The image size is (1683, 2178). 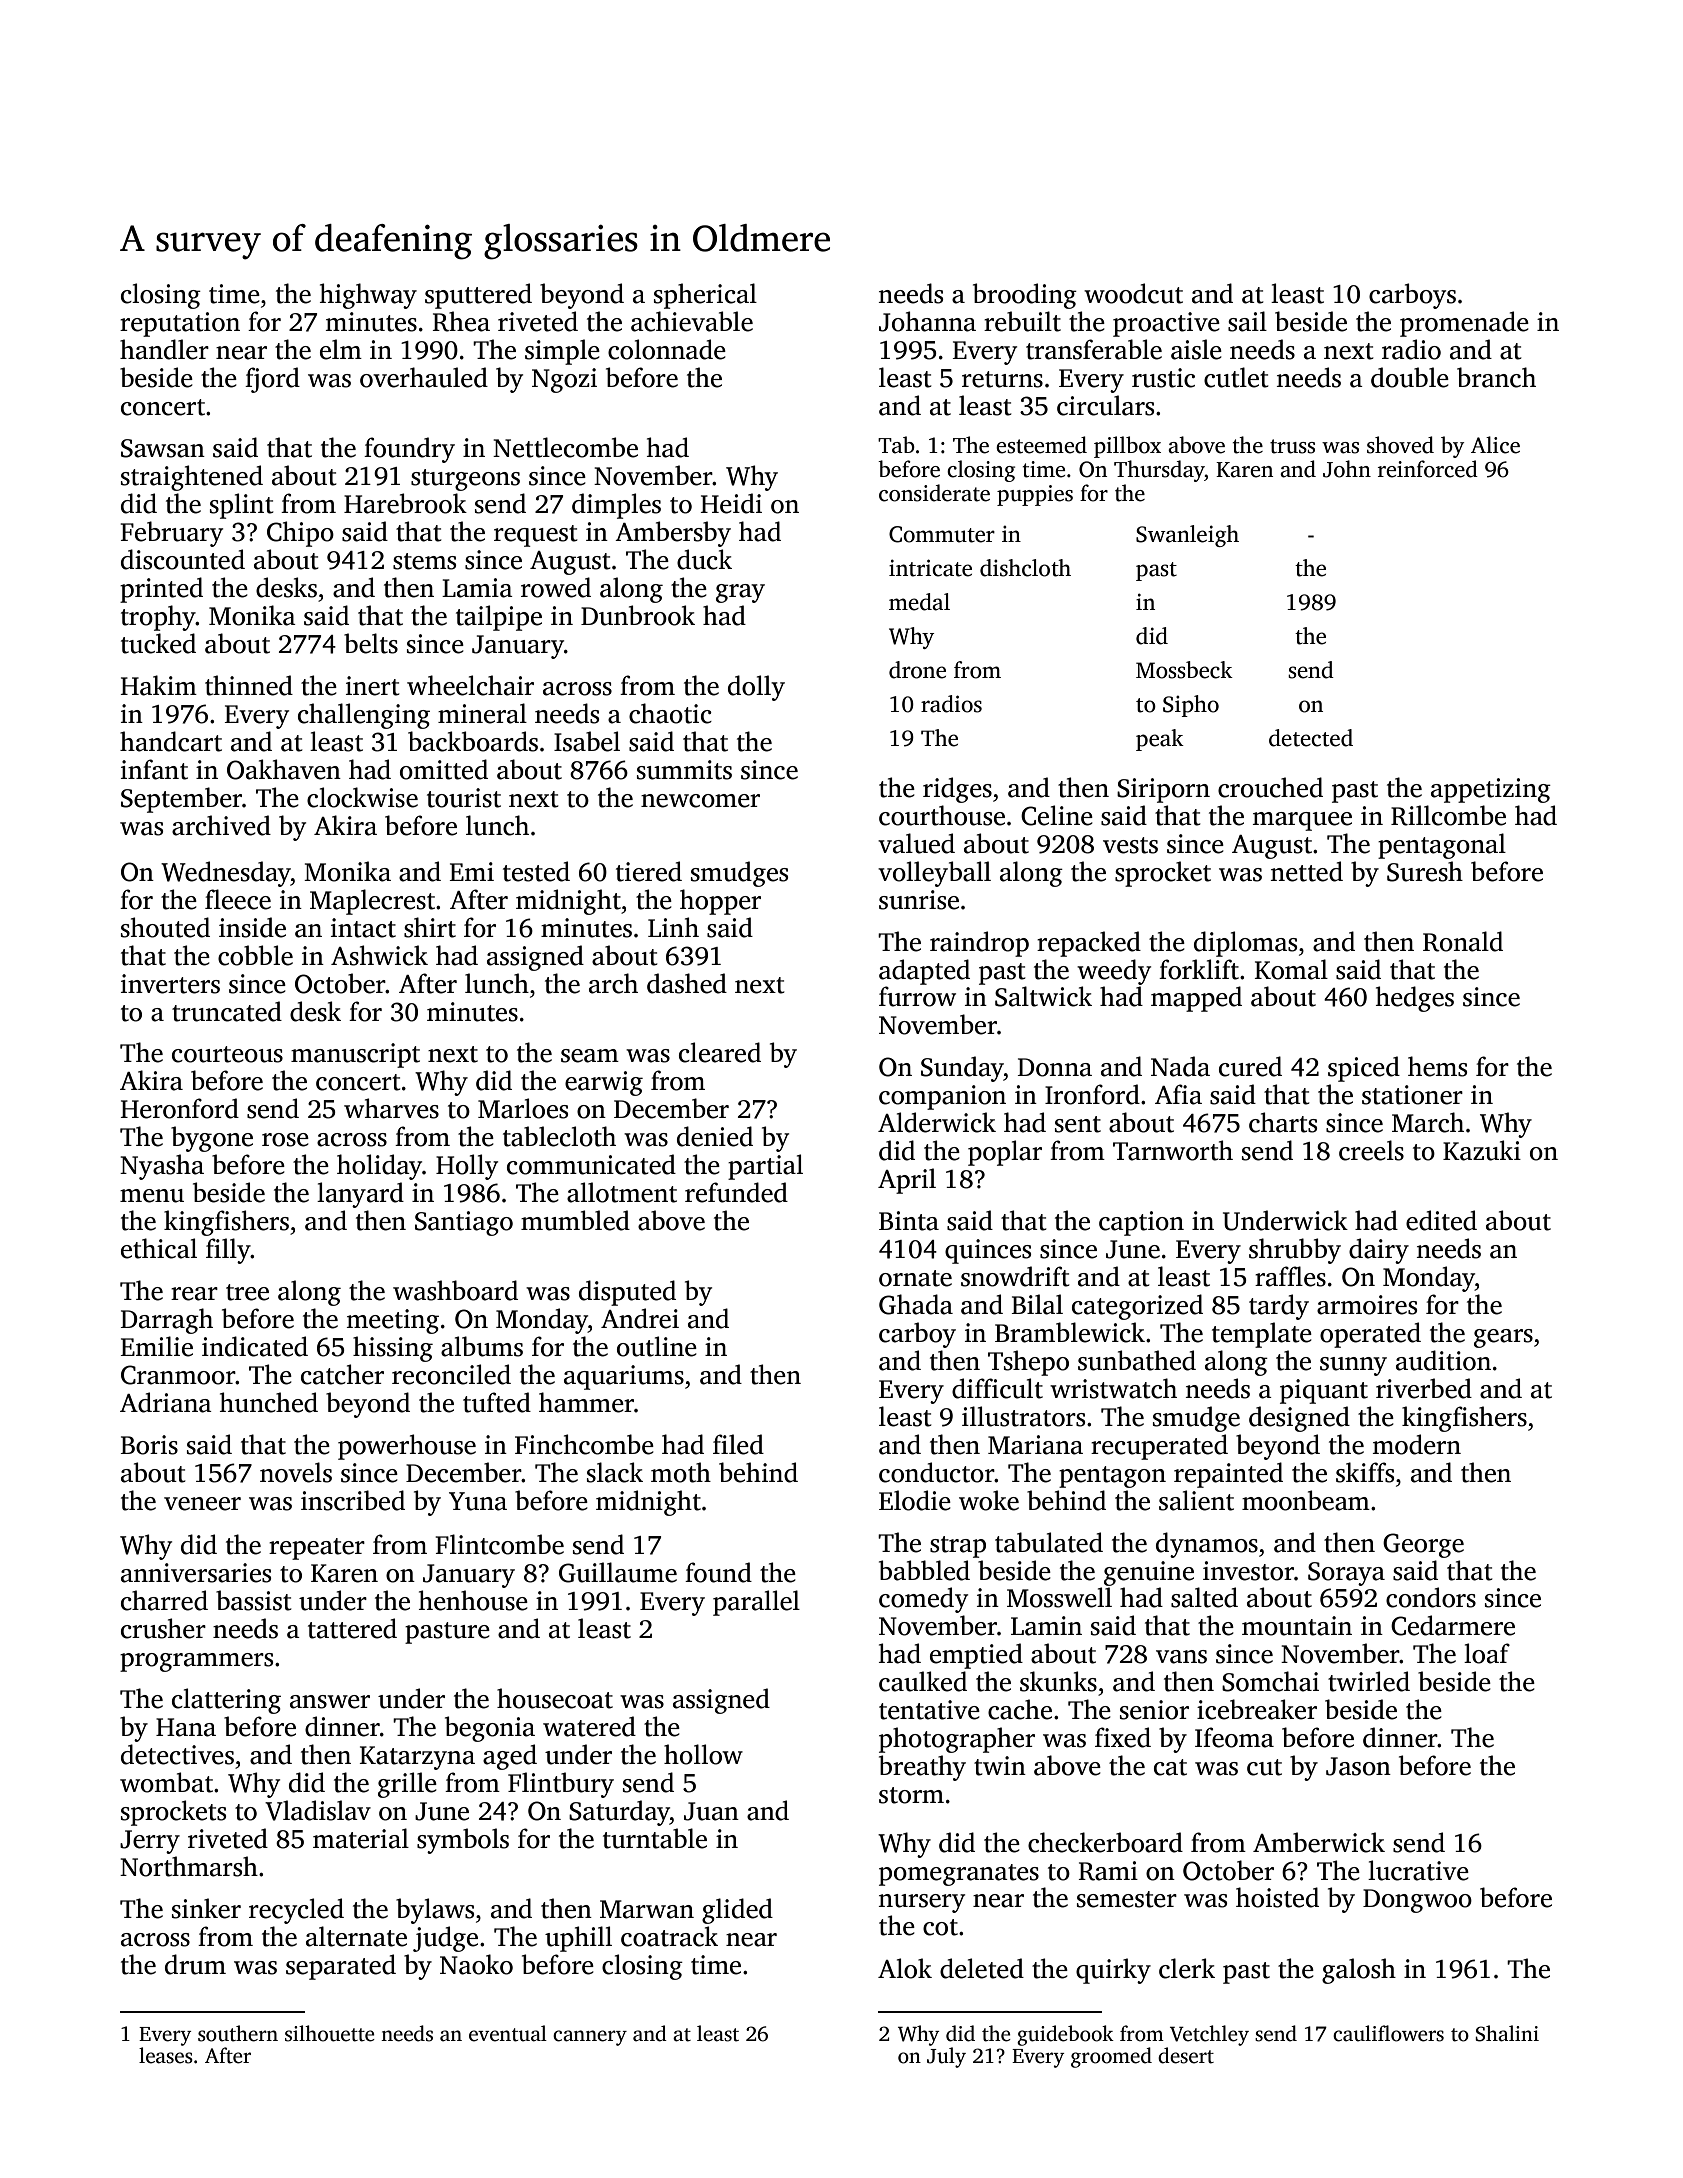 What do you see at coordinates (180, 324) in the screenshot?
I see `reputation` at bounding box center [180, 324].
